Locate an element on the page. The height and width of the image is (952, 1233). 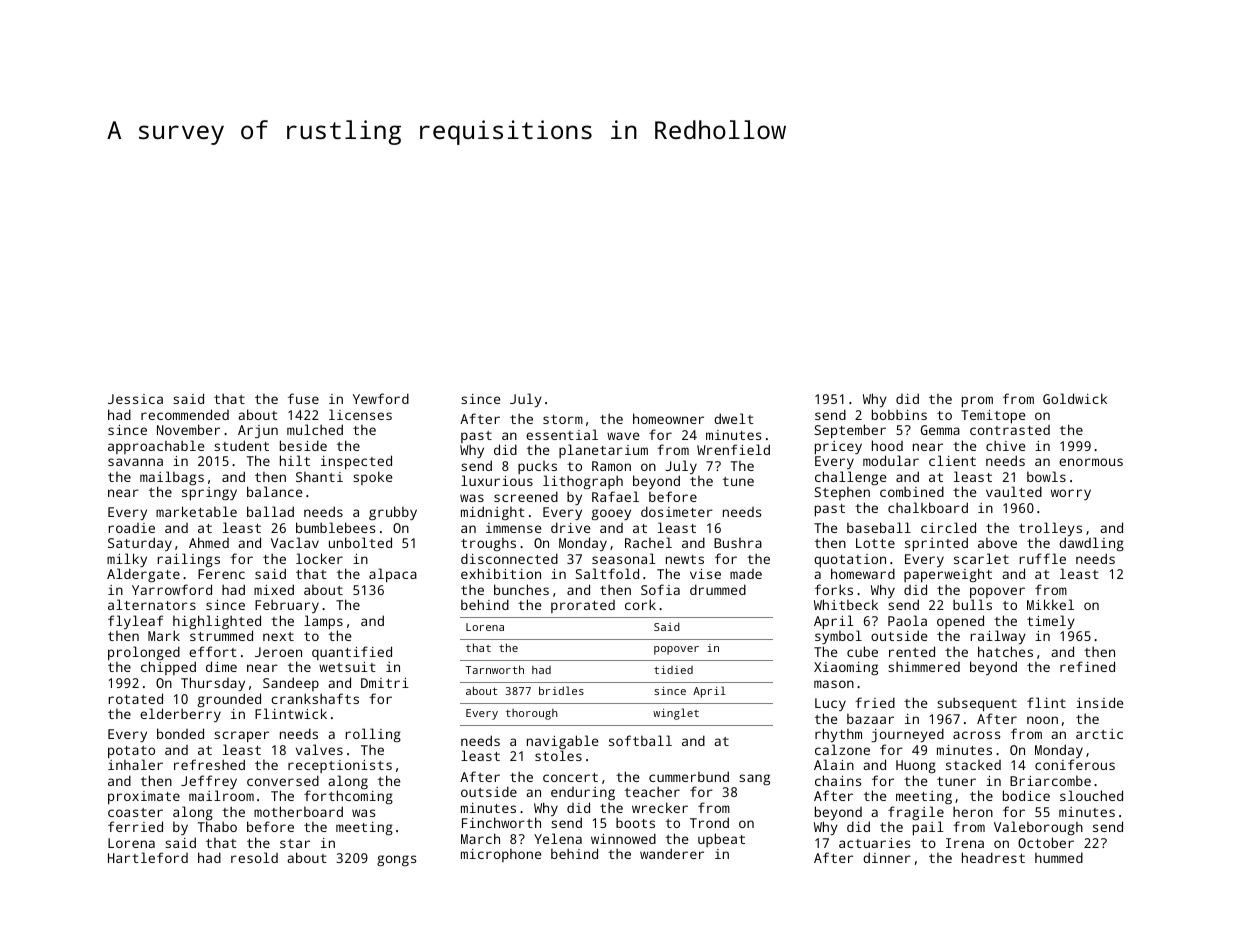
wetsuit is located at coordinates (347, 667).
